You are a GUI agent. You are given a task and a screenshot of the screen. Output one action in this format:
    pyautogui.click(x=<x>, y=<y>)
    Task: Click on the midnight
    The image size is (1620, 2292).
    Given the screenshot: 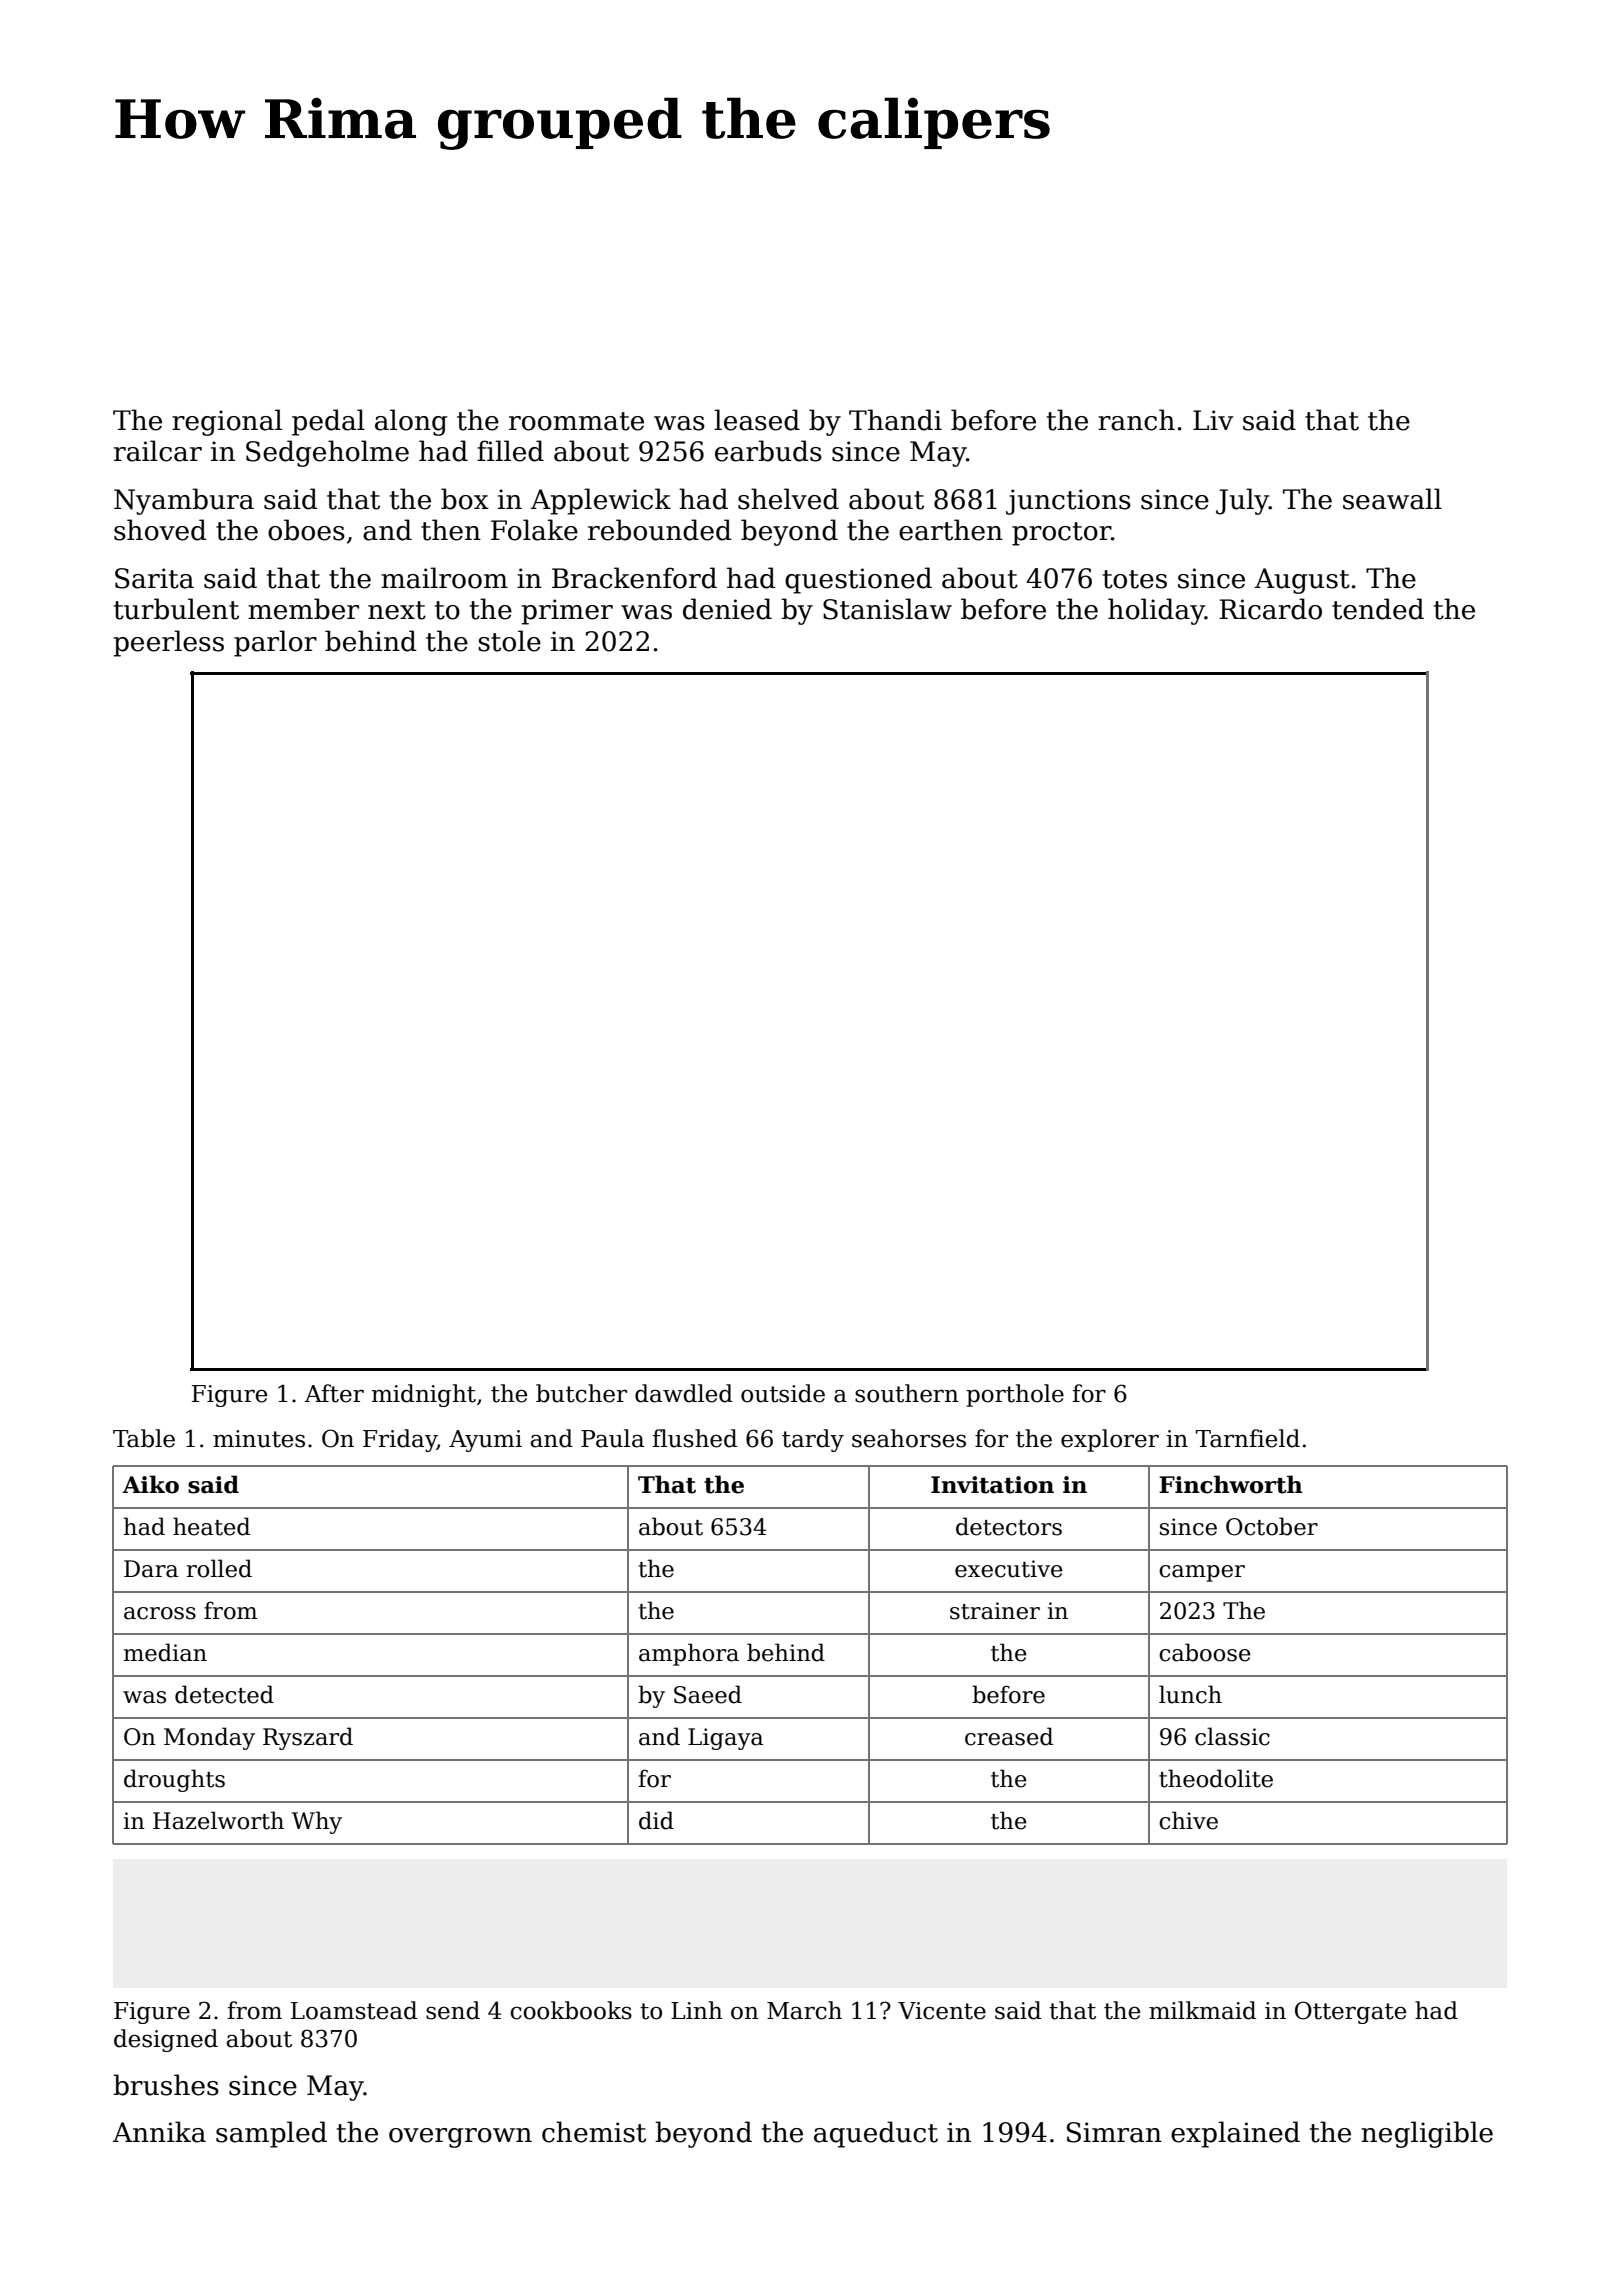 What is the action you would take?
    pyautogui.click(x=424, y=1395)
